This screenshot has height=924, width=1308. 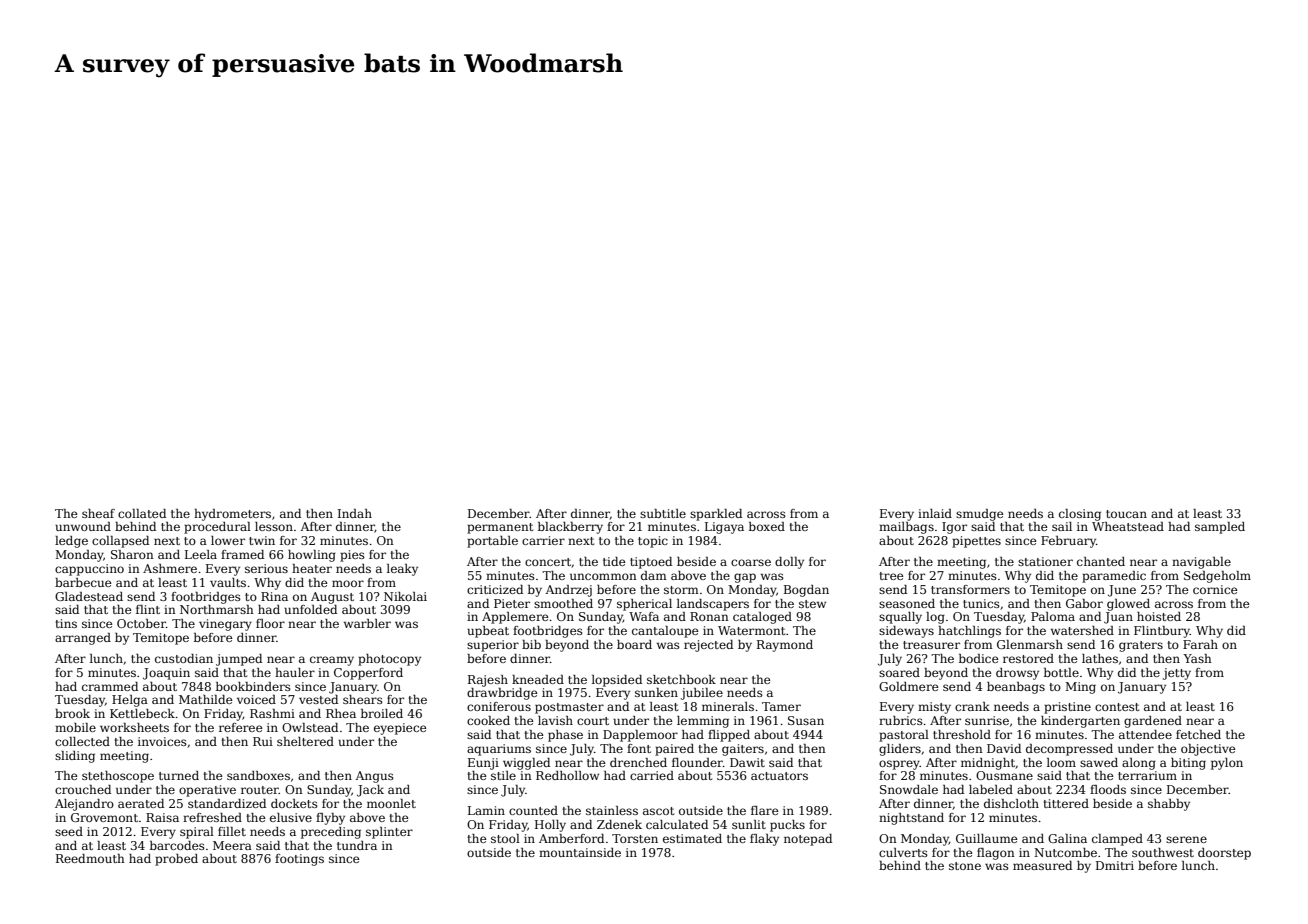 What do you see at coordinates (382, 713) in the screenshot?
I see `broiled` at bounding box center [382, 713].
